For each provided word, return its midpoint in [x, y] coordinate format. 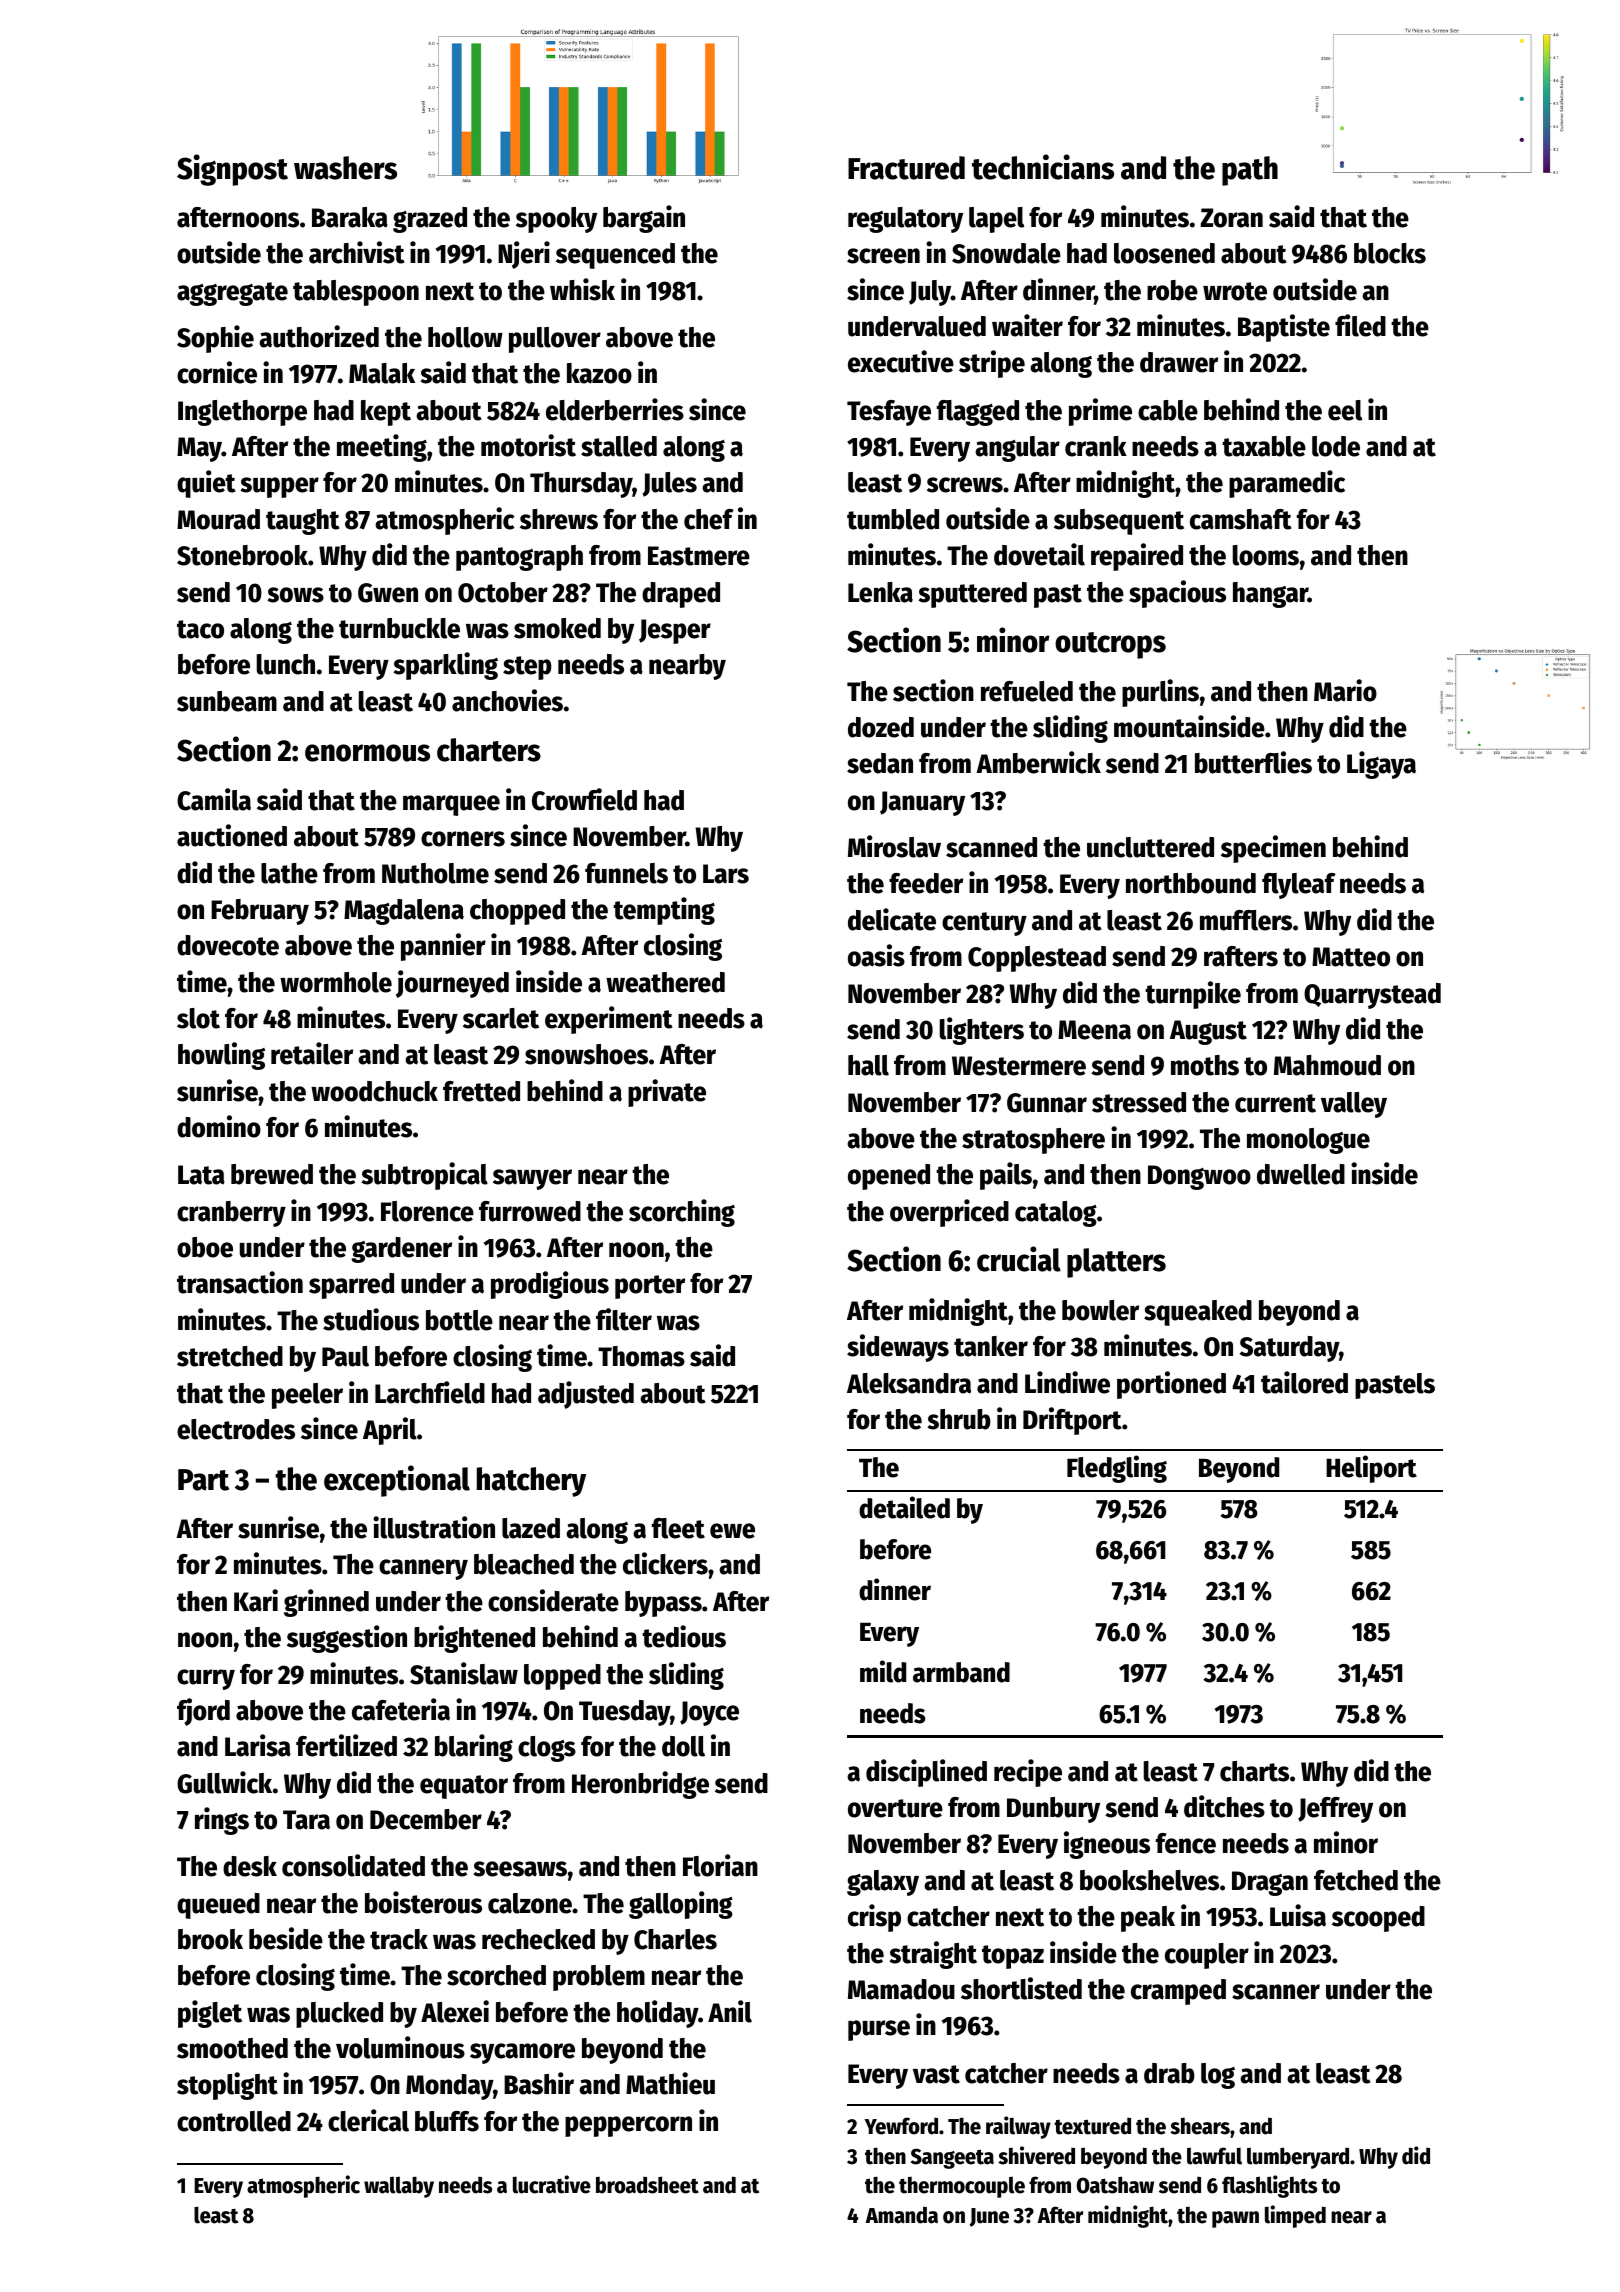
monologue [1308, 1141]
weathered [665, 982]
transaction [240, 1282]
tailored [1304, 1382]
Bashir [539, 2083]
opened [889, 1177]
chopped [517, 912]
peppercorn [628, 2126]
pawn [1235, 2219]
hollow [465, 337]
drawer [1179, 362]
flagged [978, 413]
